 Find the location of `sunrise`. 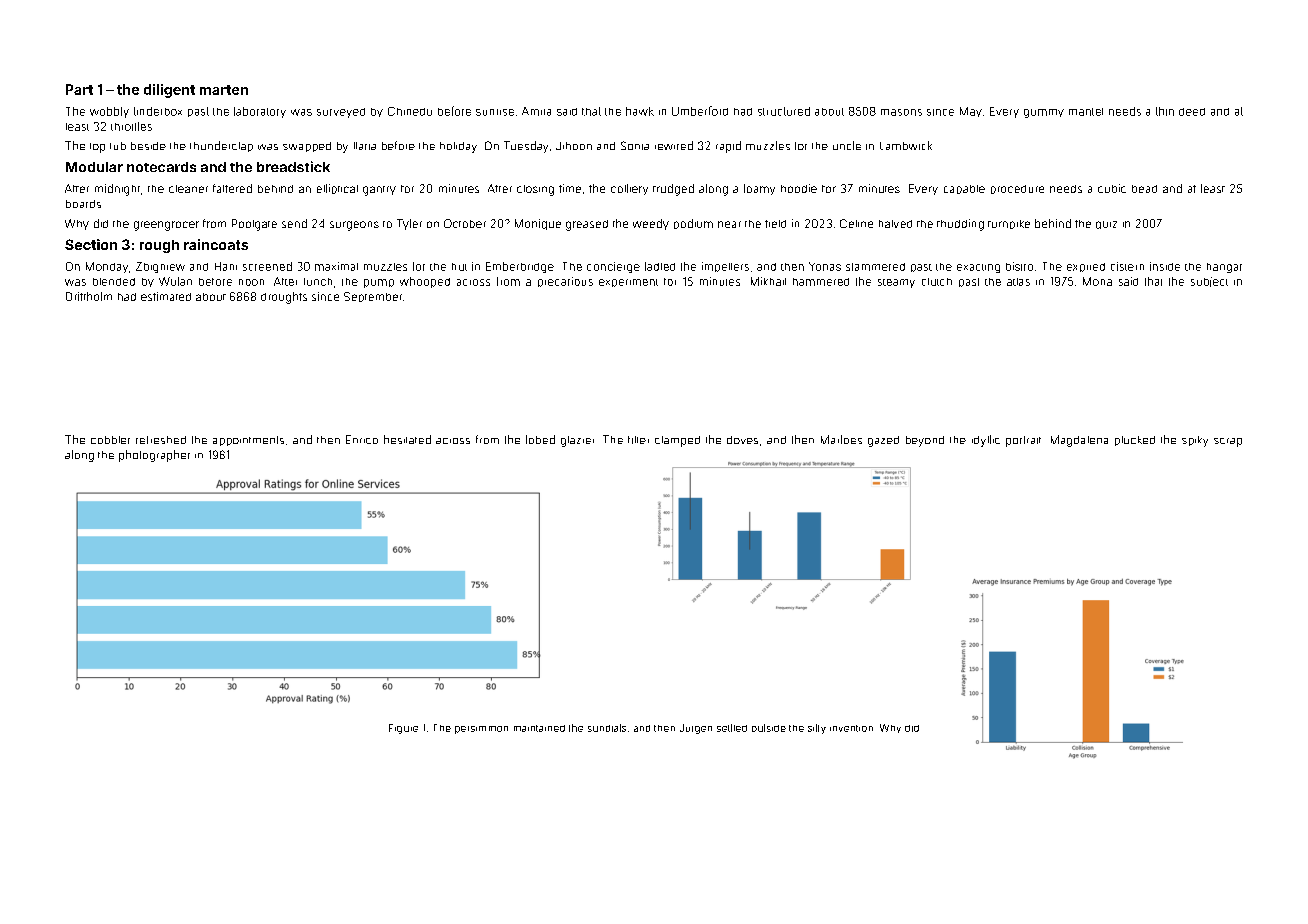

sunrise is located at coordinates (495, 112).
